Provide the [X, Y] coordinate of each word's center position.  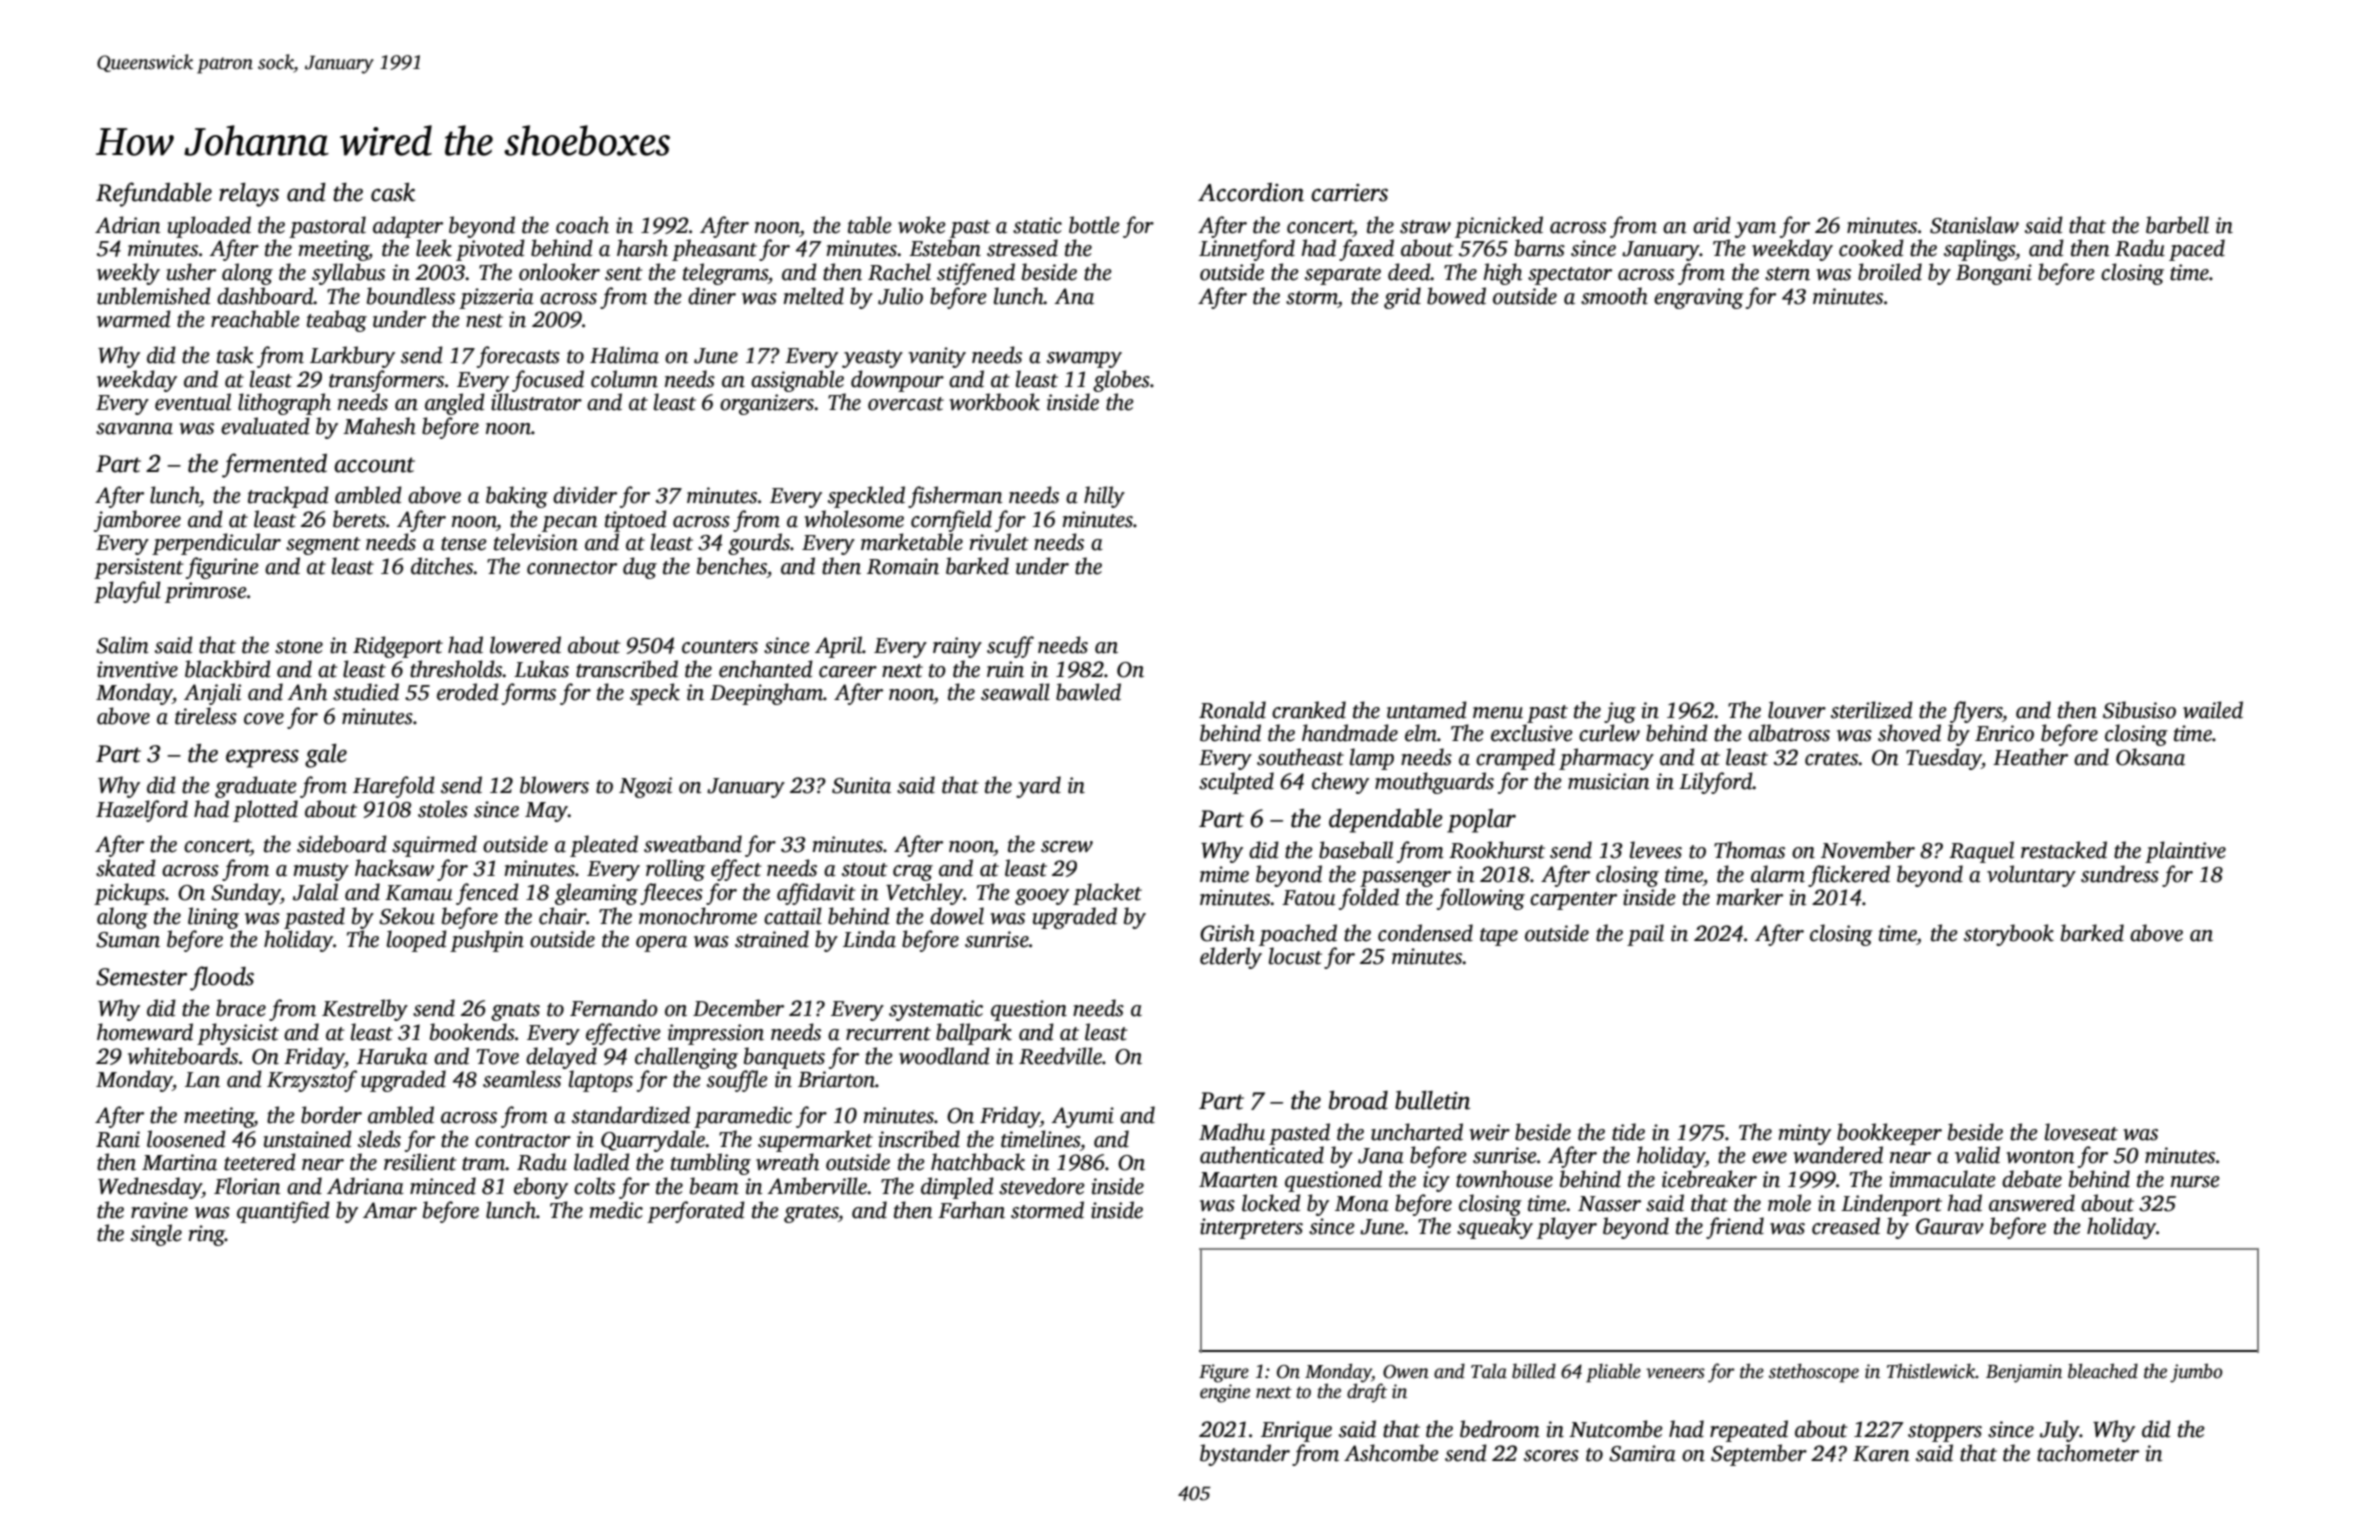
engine [1225, 1393]
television [536, 542]
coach [582, 225]
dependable [1386, 821]
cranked [1309, 710]
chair [562, 916]
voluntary [2031, 876]
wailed [2213, 710]
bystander [1245, 1455]
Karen [1881, 1454]
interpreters [1251, 1228]
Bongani [1994, 274]
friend [1735, 1228]
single [156, 1235]
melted [813, 296]
